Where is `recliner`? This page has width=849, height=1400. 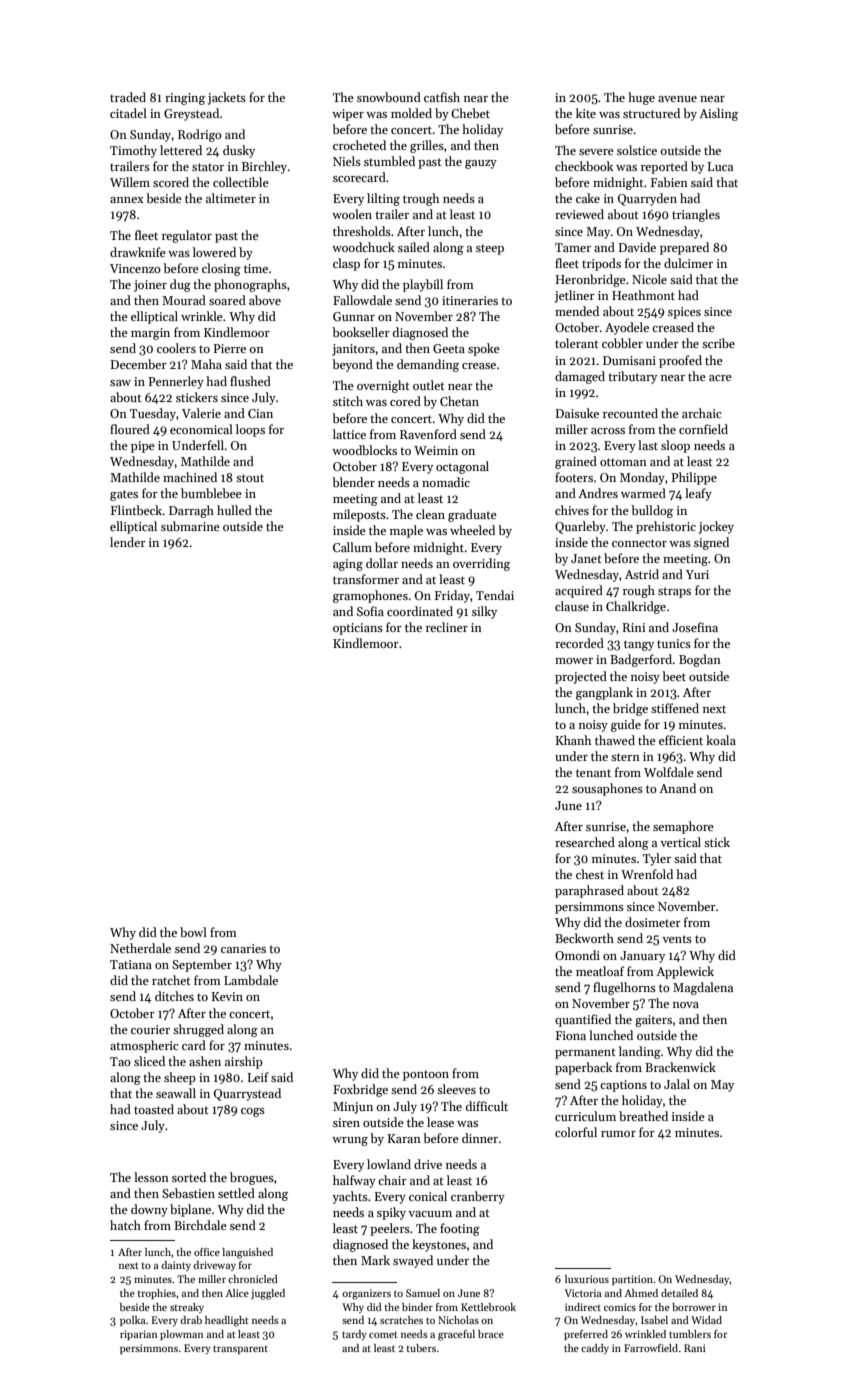
recliner is located at coordinates (447, 627).
